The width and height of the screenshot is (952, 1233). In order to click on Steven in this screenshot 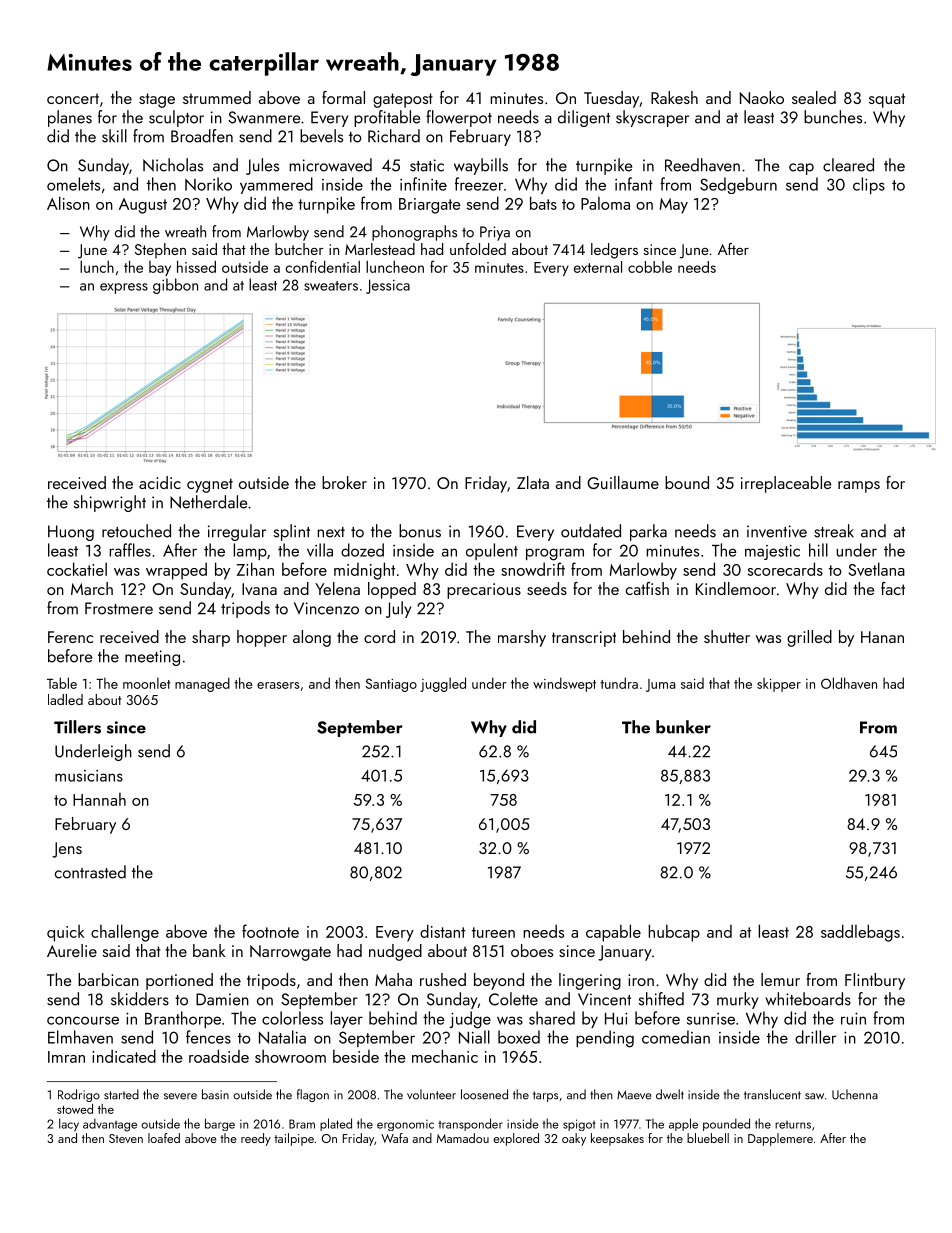, I will do `click(126, 1138)`.
